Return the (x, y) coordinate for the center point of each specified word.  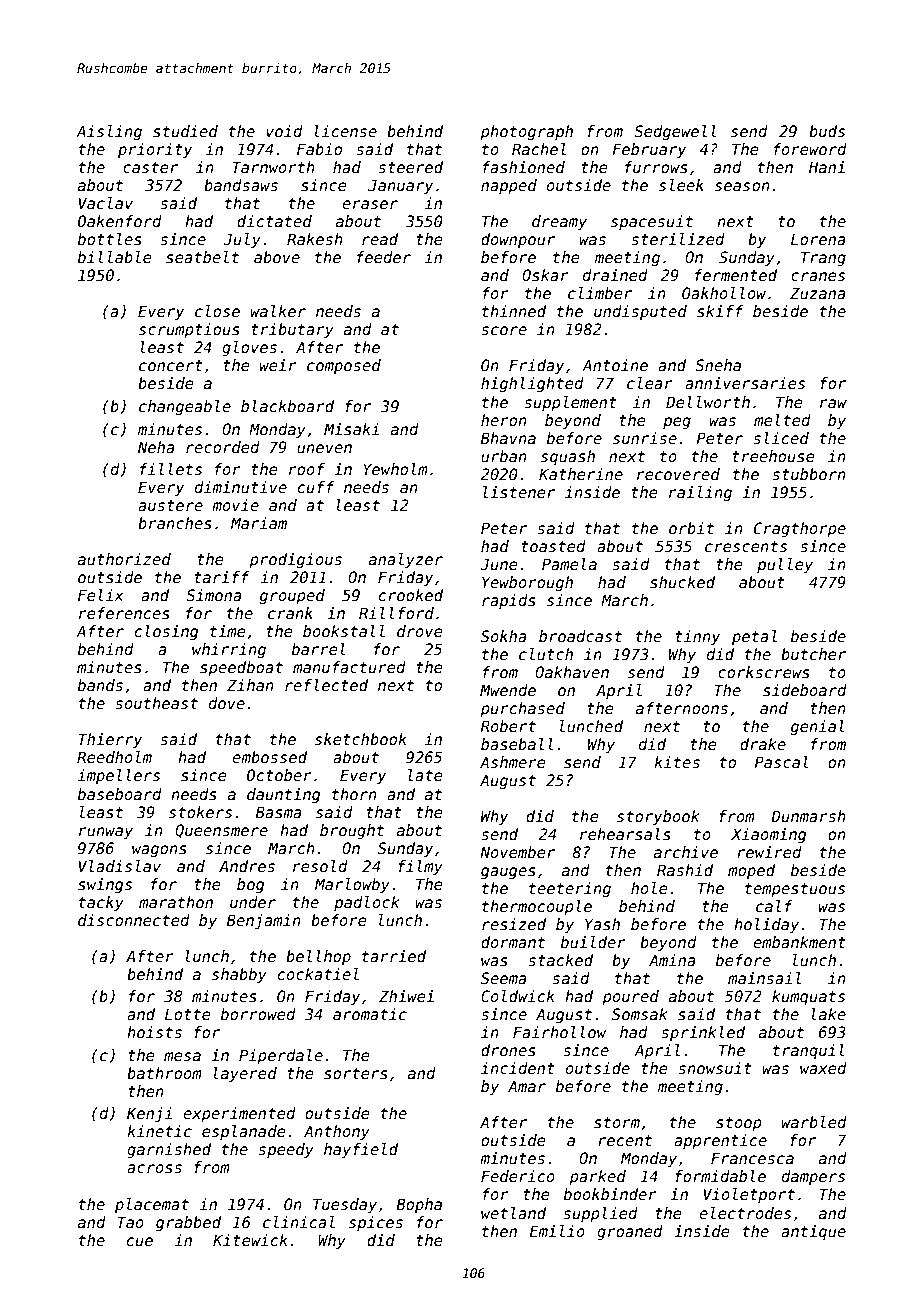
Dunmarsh (808, 816)
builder (593, 942)
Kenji (149, 1114)
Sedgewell (675, 132)
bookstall (344, 631)
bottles (110, 239)
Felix (101, 595)
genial (818, 727)
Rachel (539, 149)
